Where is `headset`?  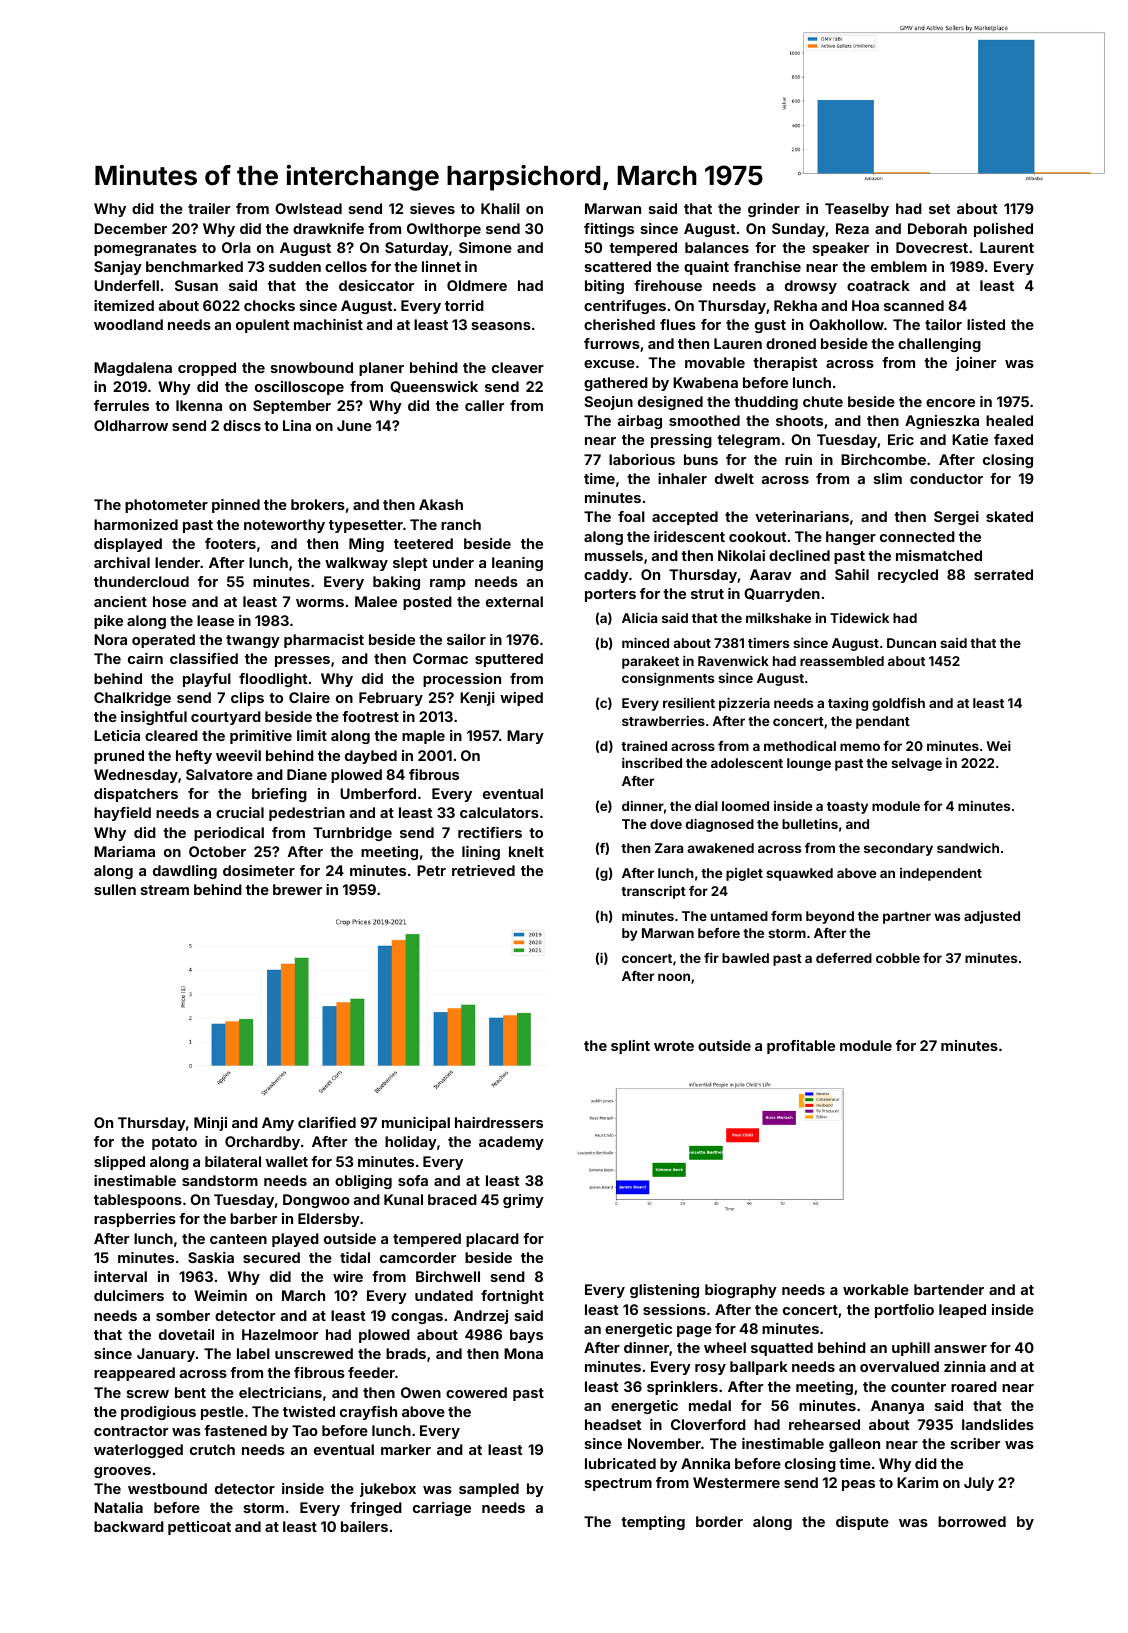
headset is located at coordinates (613, 1424).
